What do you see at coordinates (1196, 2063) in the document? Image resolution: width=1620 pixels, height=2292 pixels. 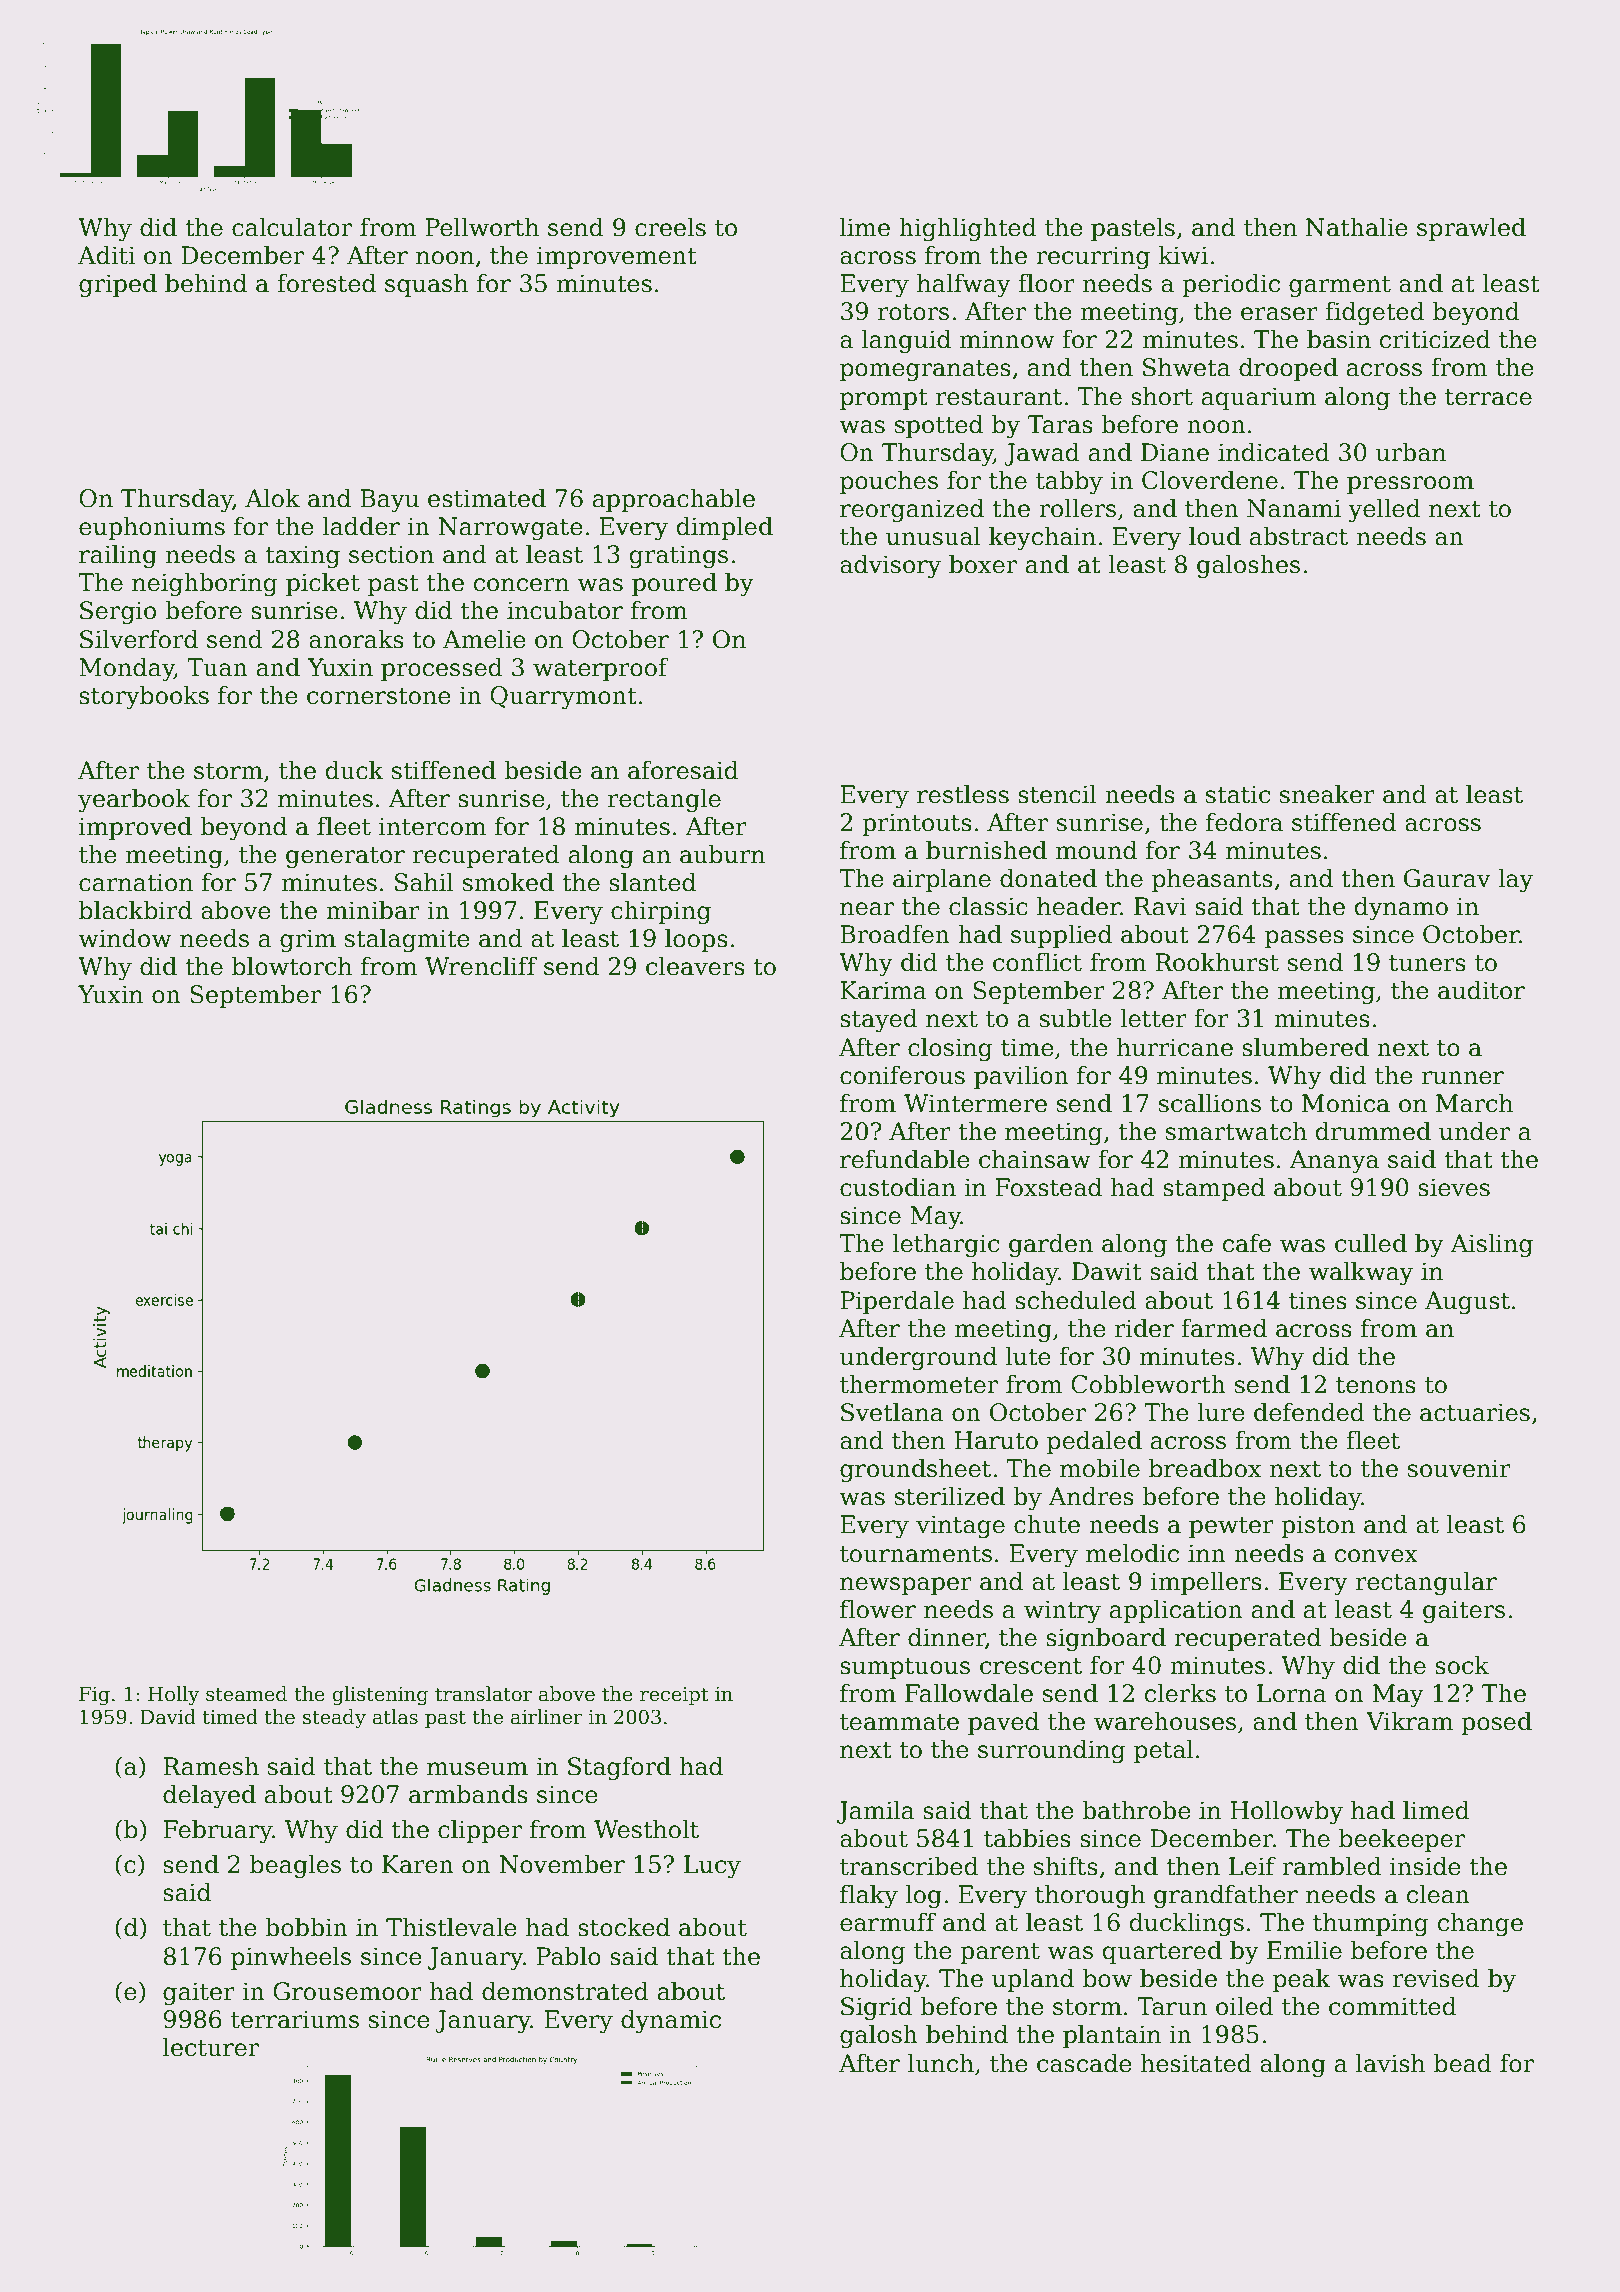 I see `hesitated` at bounding box center [1196, 2063].
